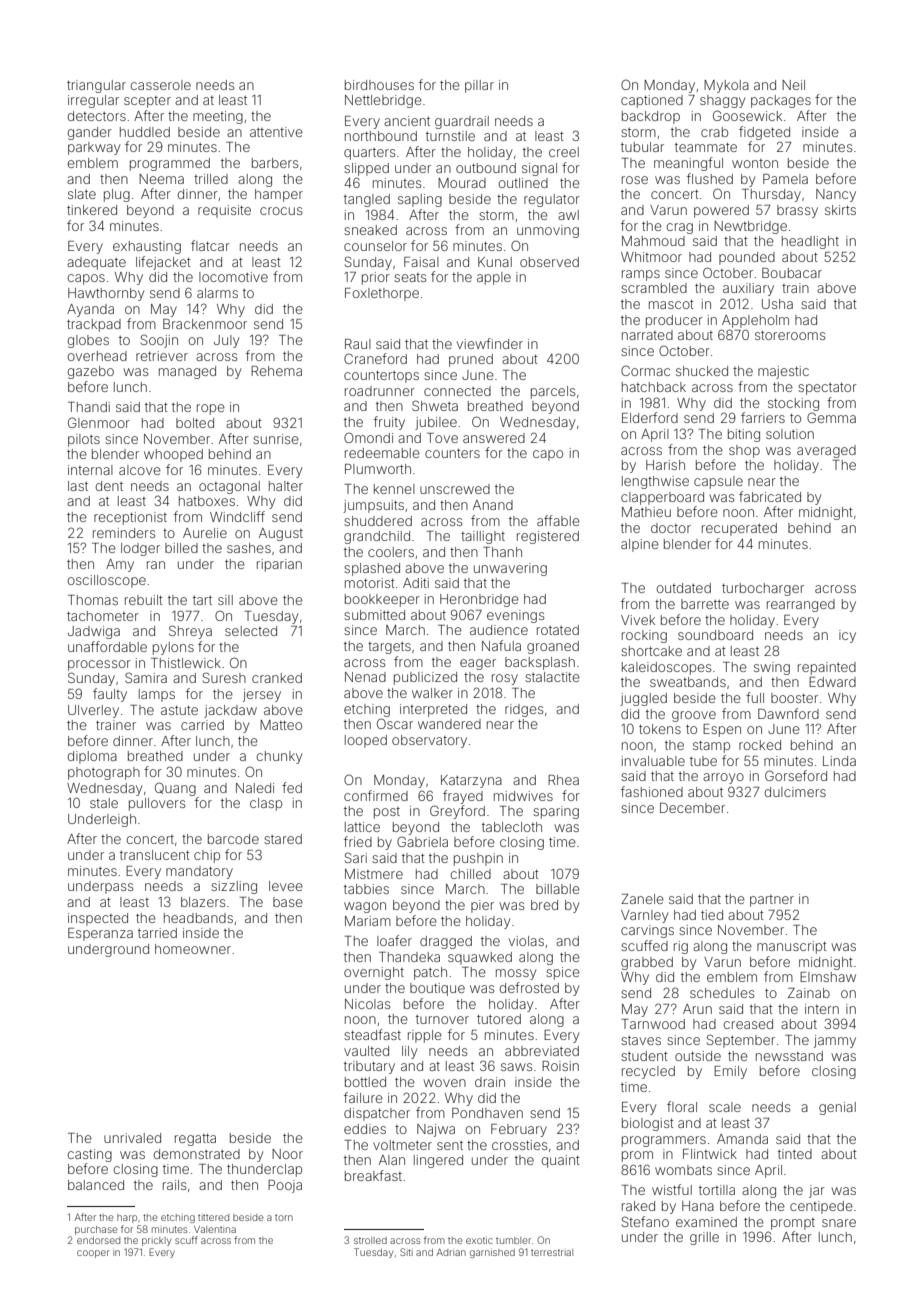 The height and width of the screenshot is (1308, 924). I want to click on terrestrial, so click(552, 1252).
